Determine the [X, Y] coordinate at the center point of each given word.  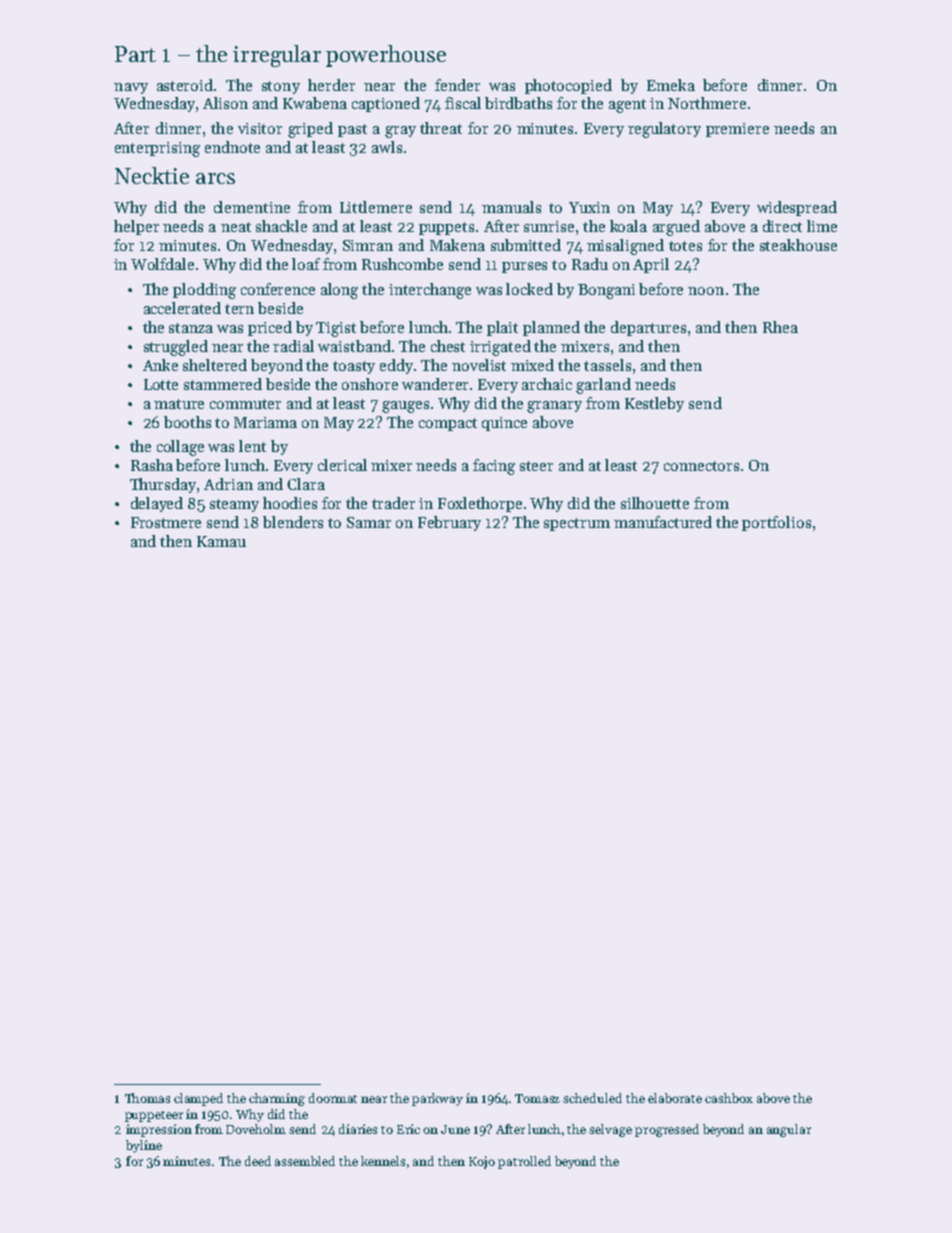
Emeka [671, 85]
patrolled [524, 1162]
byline [144, 1146]
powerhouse [386, 56]
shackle [281, 226]
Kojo [482, 1162]
